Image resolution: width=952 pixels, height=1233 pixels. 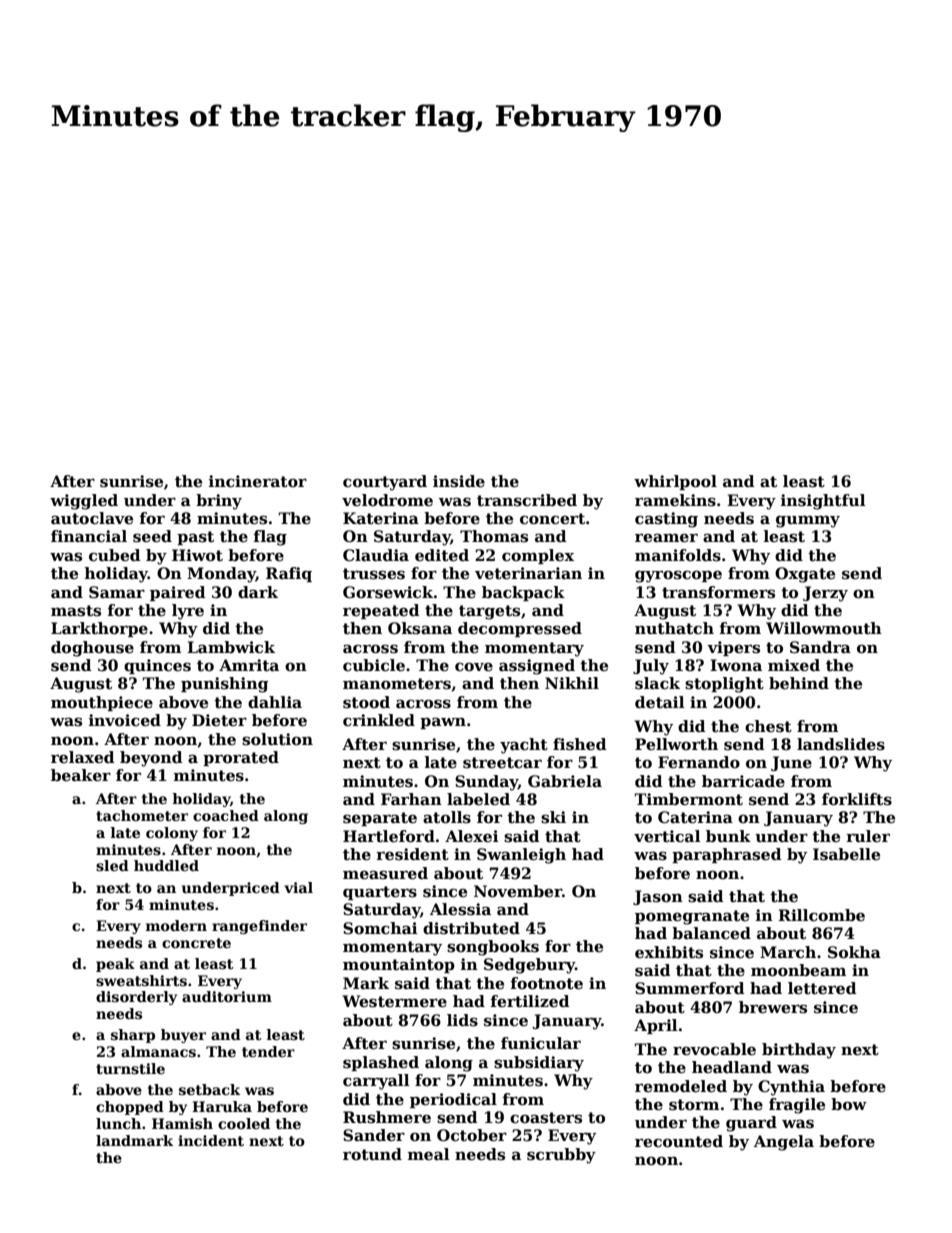 What do you see at coordinates (225, 685) in the screenshot?
I see `punishing` at bounding box center [225, 685].
